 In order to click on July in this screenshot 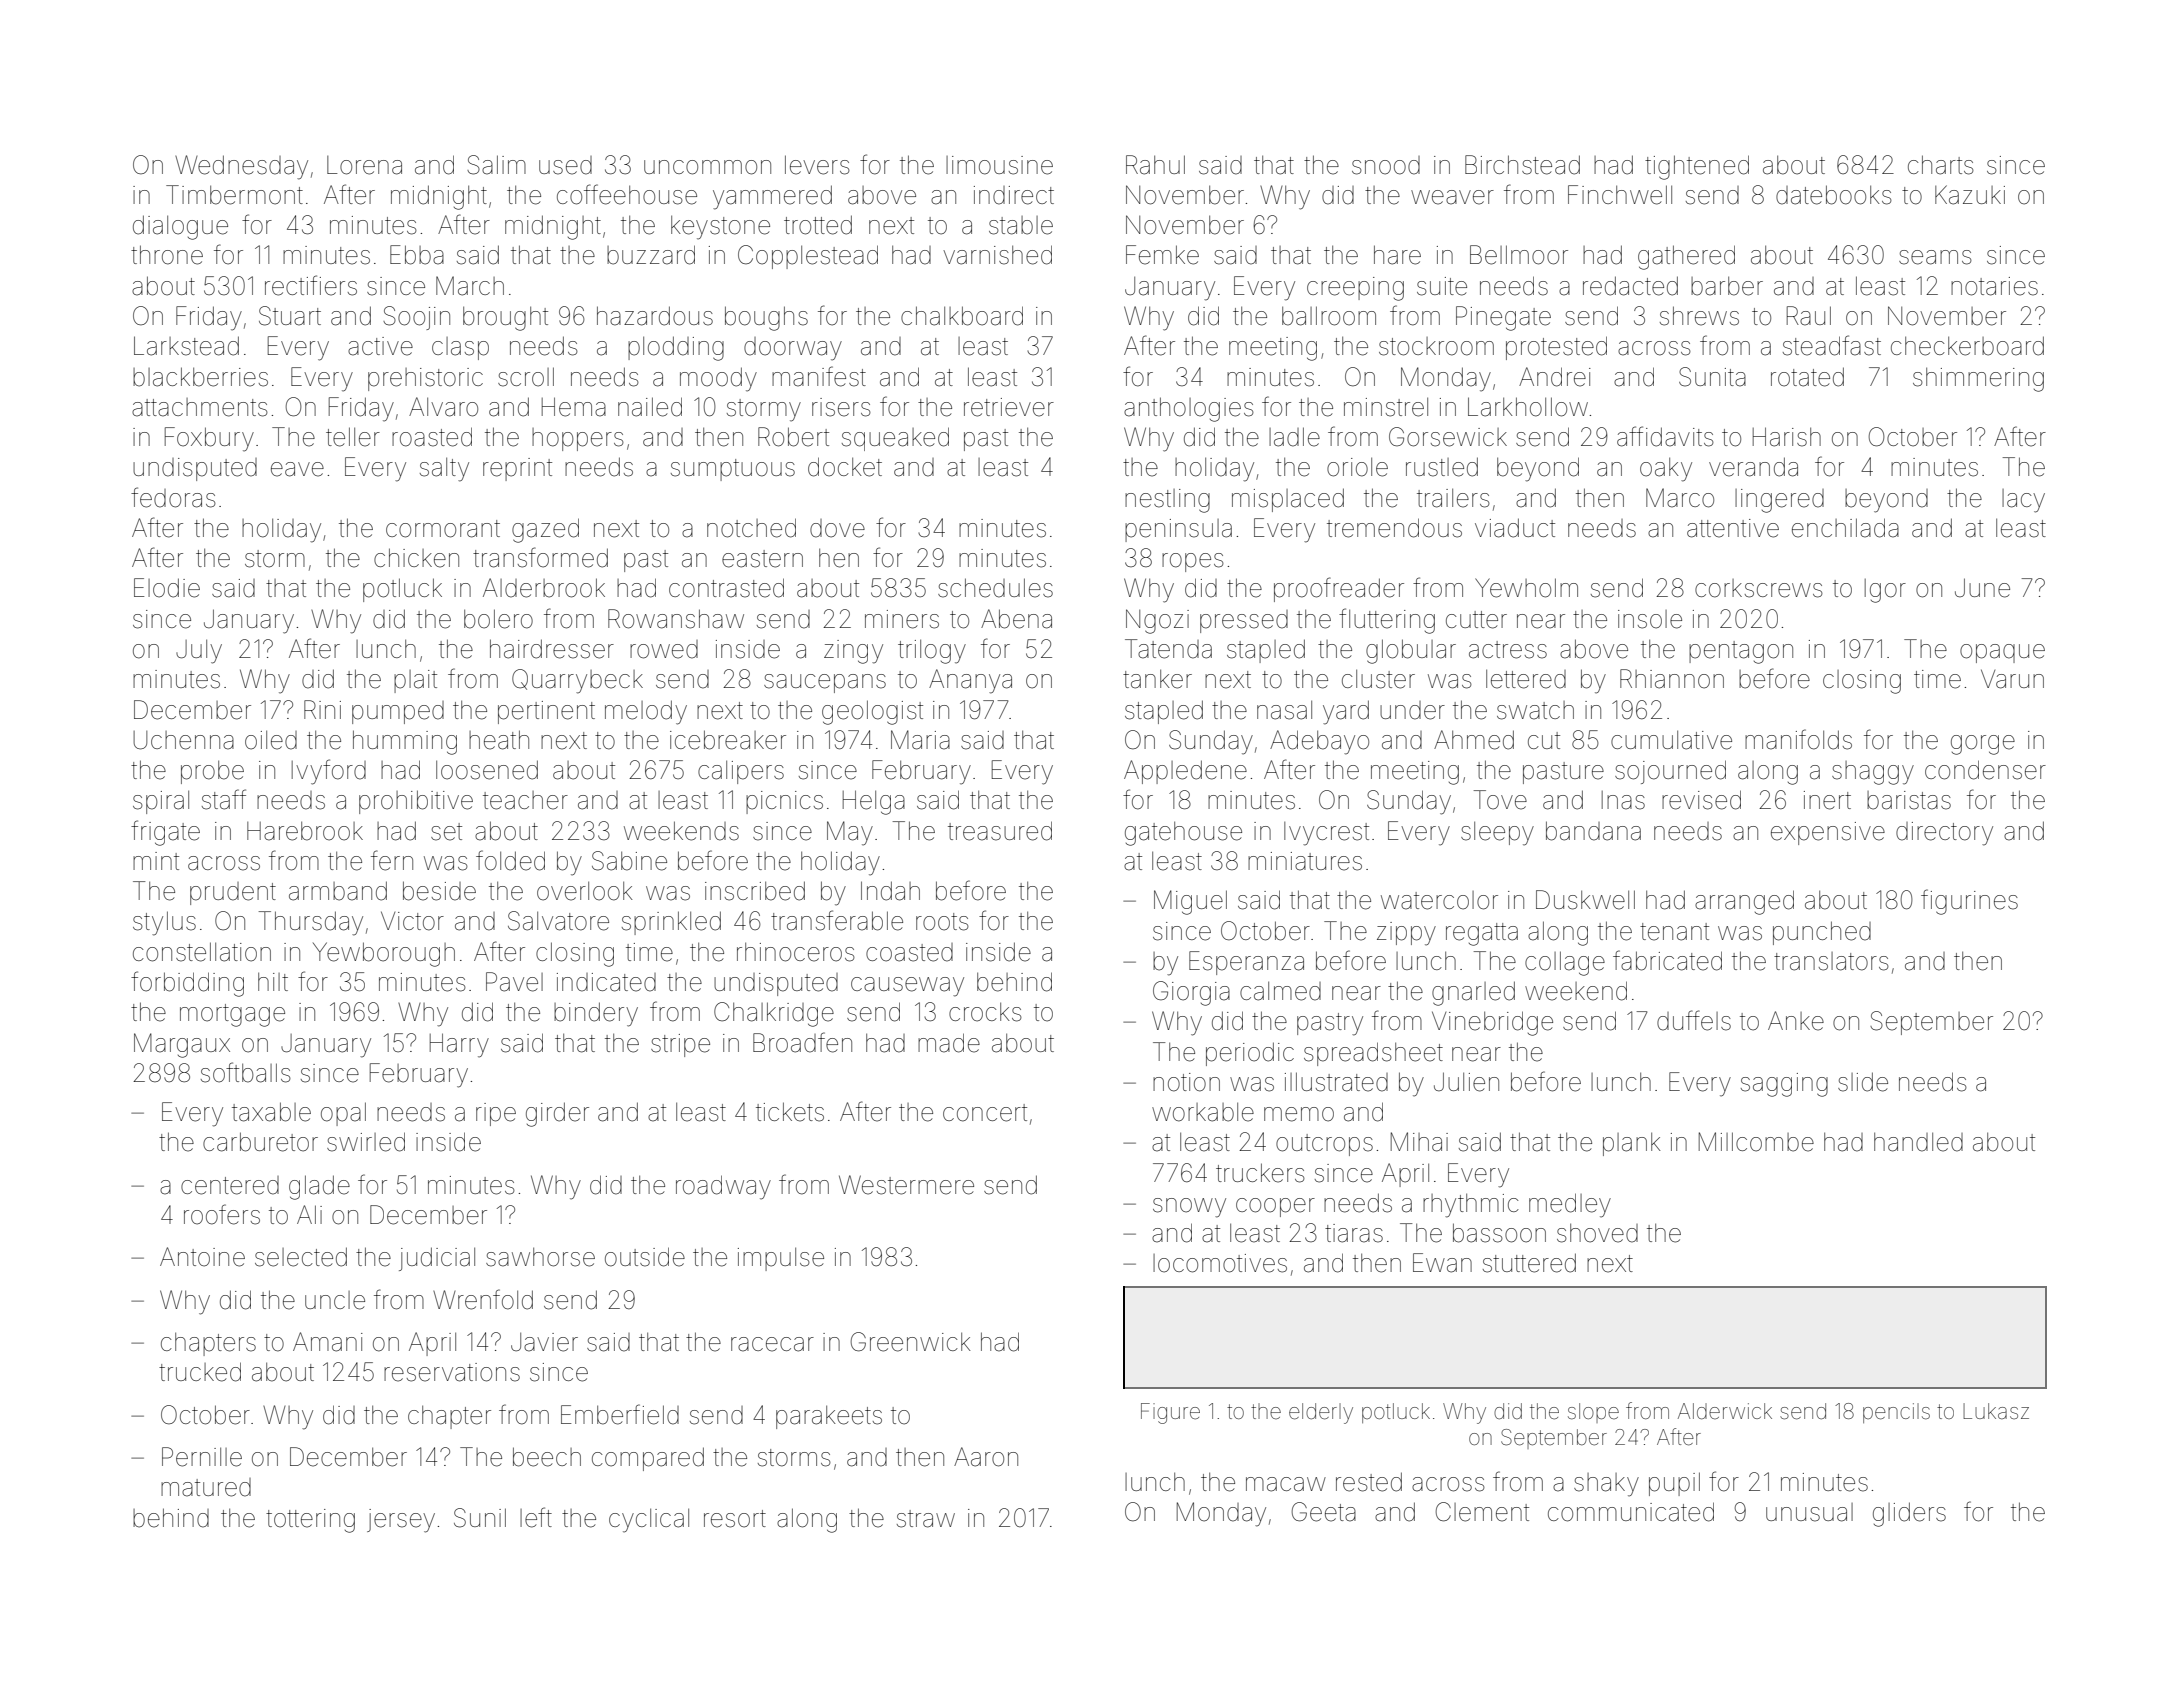, I will do `click(199, 652)`.
